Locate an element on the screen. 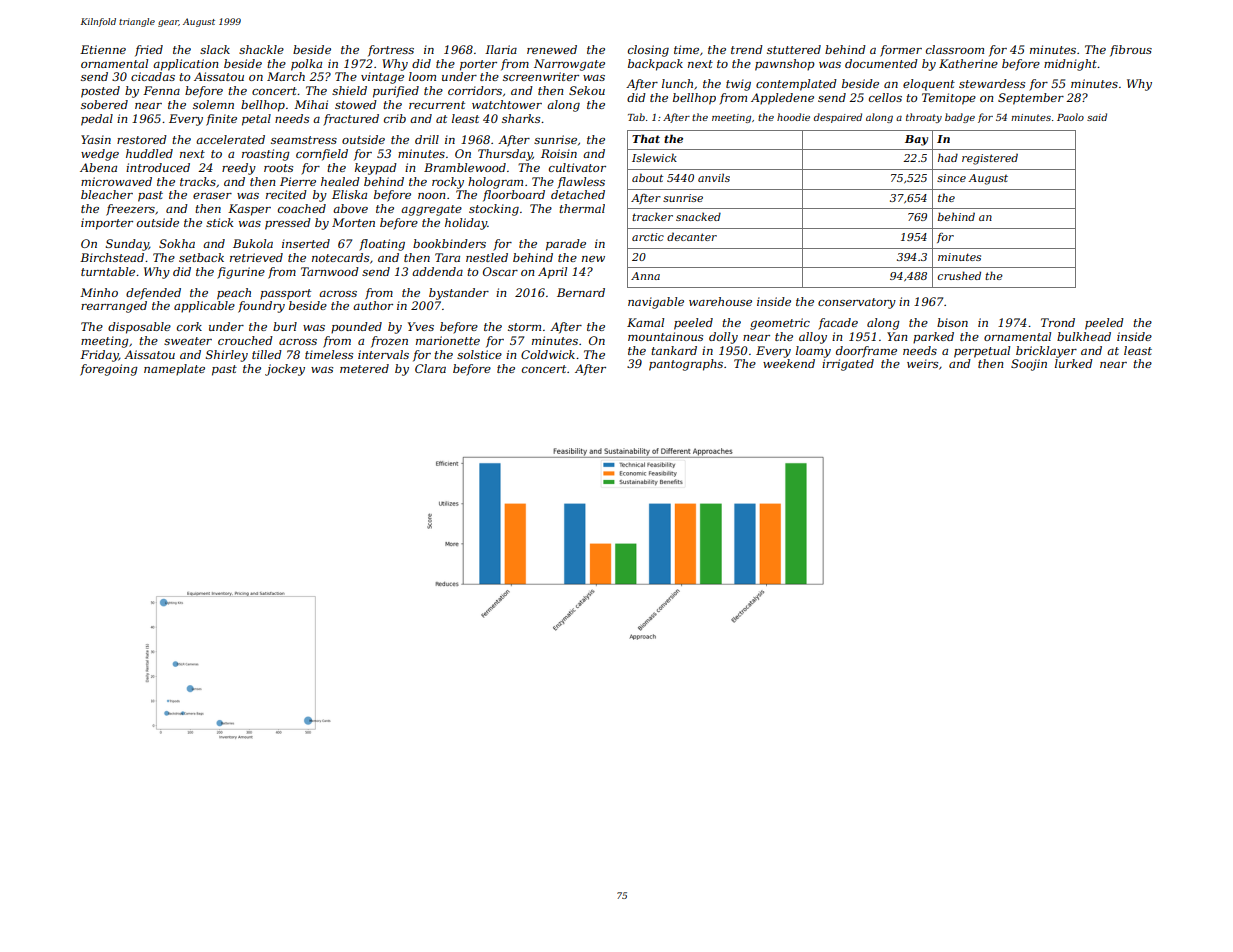 This screenshot has height=952, width=1233. cicadas is located at coordinates (153, 76).
